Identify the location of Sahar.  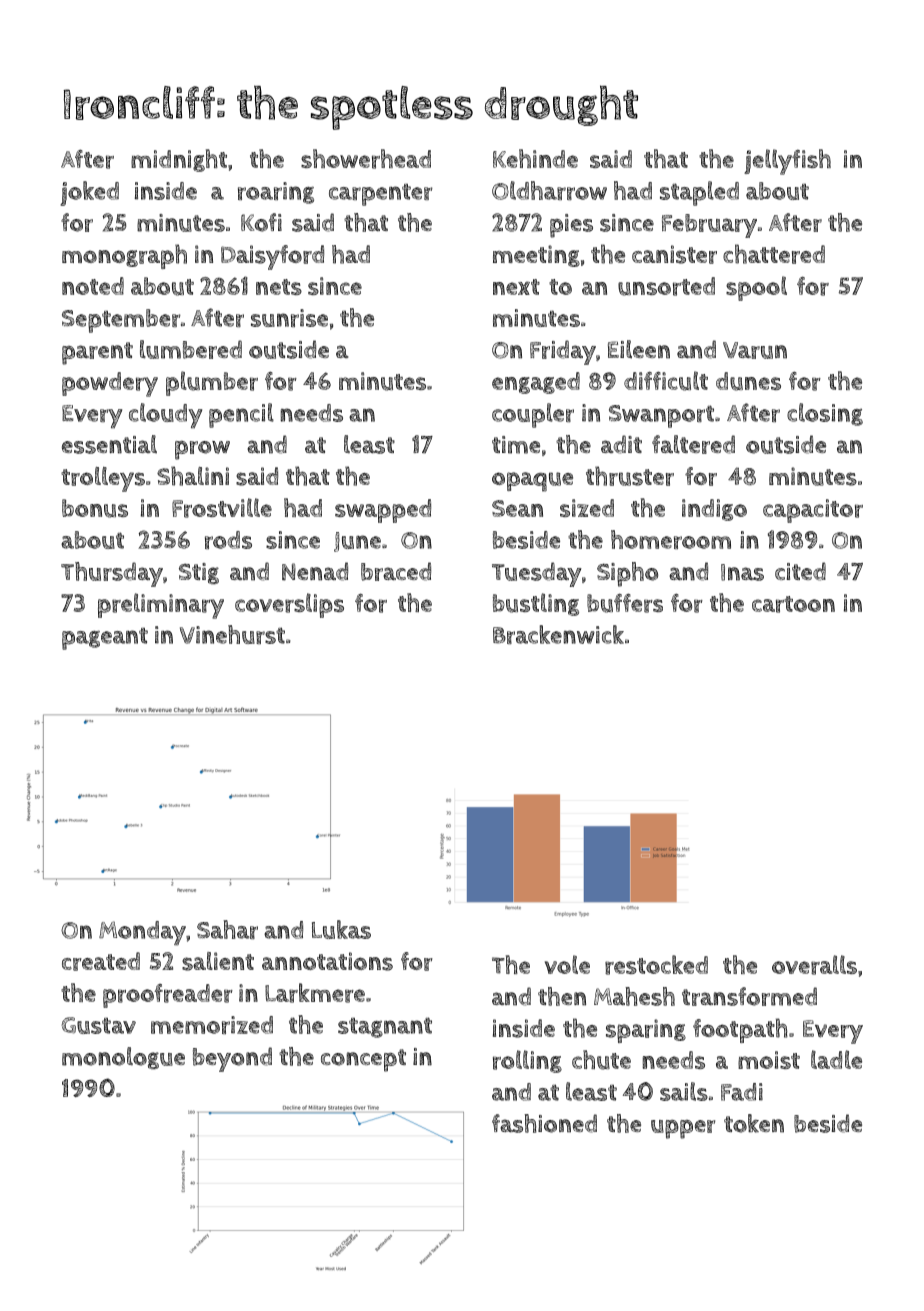
(227, 929).
